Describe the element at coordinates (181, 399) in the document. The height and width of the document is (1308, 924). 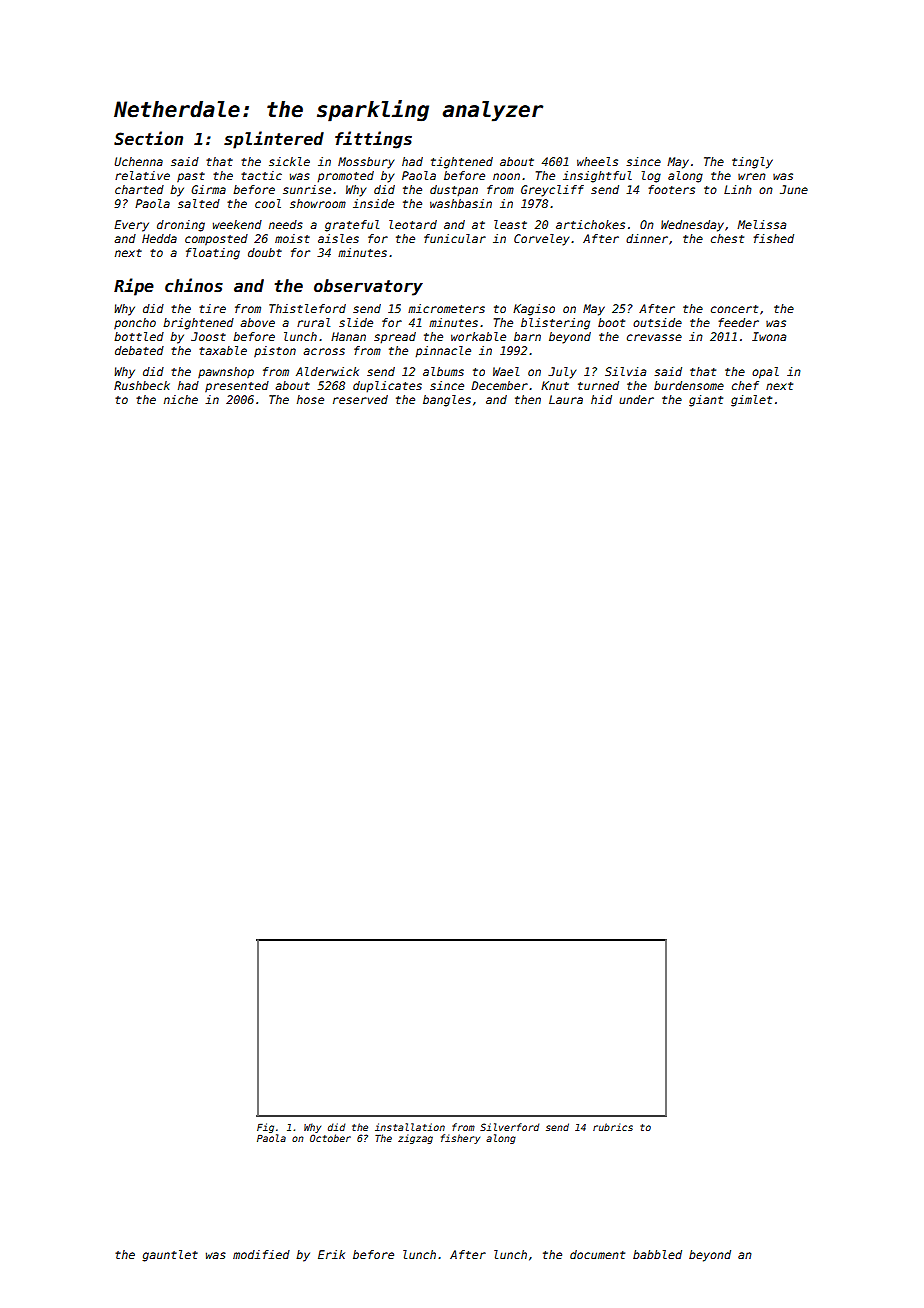
I see `niche` at that location.
